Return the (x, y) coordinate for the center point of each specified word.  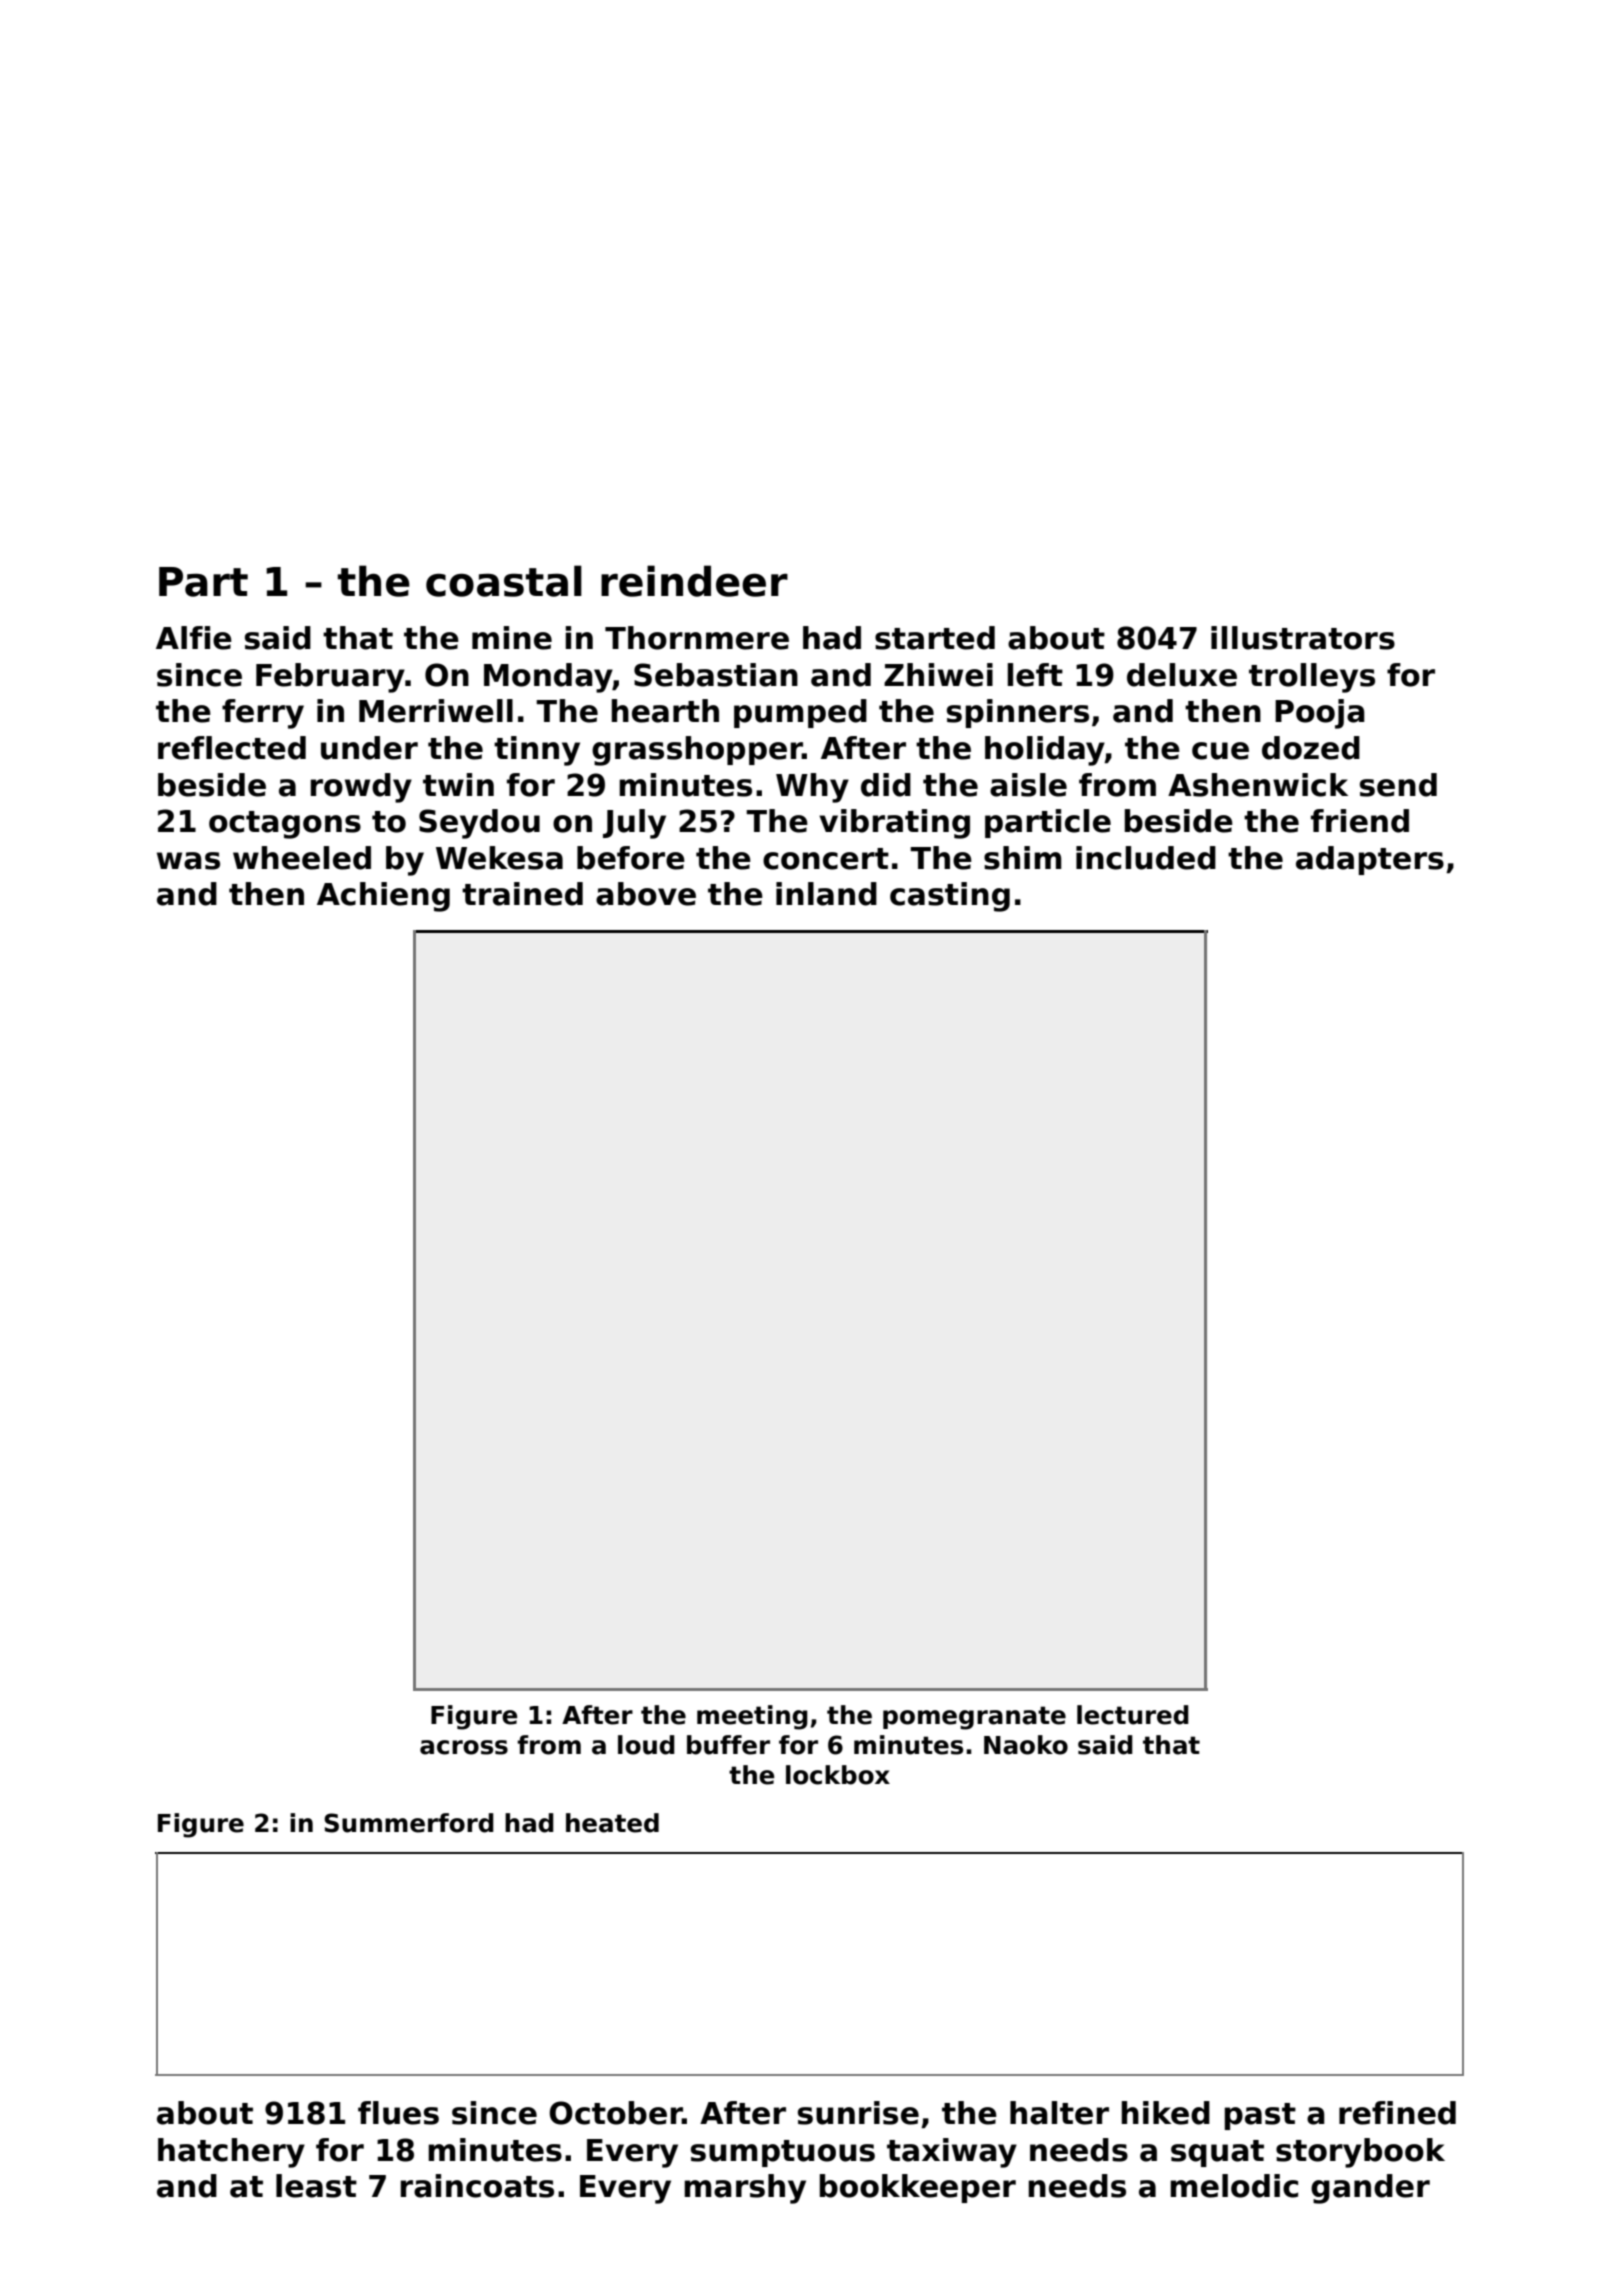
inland (826, 894)
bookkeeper (917, 2188)
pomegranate (974, 1718)
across (464, 1747)
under (369, 748)
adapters (1370, 860)
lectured (1133, 1715)
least (316, 2186)
